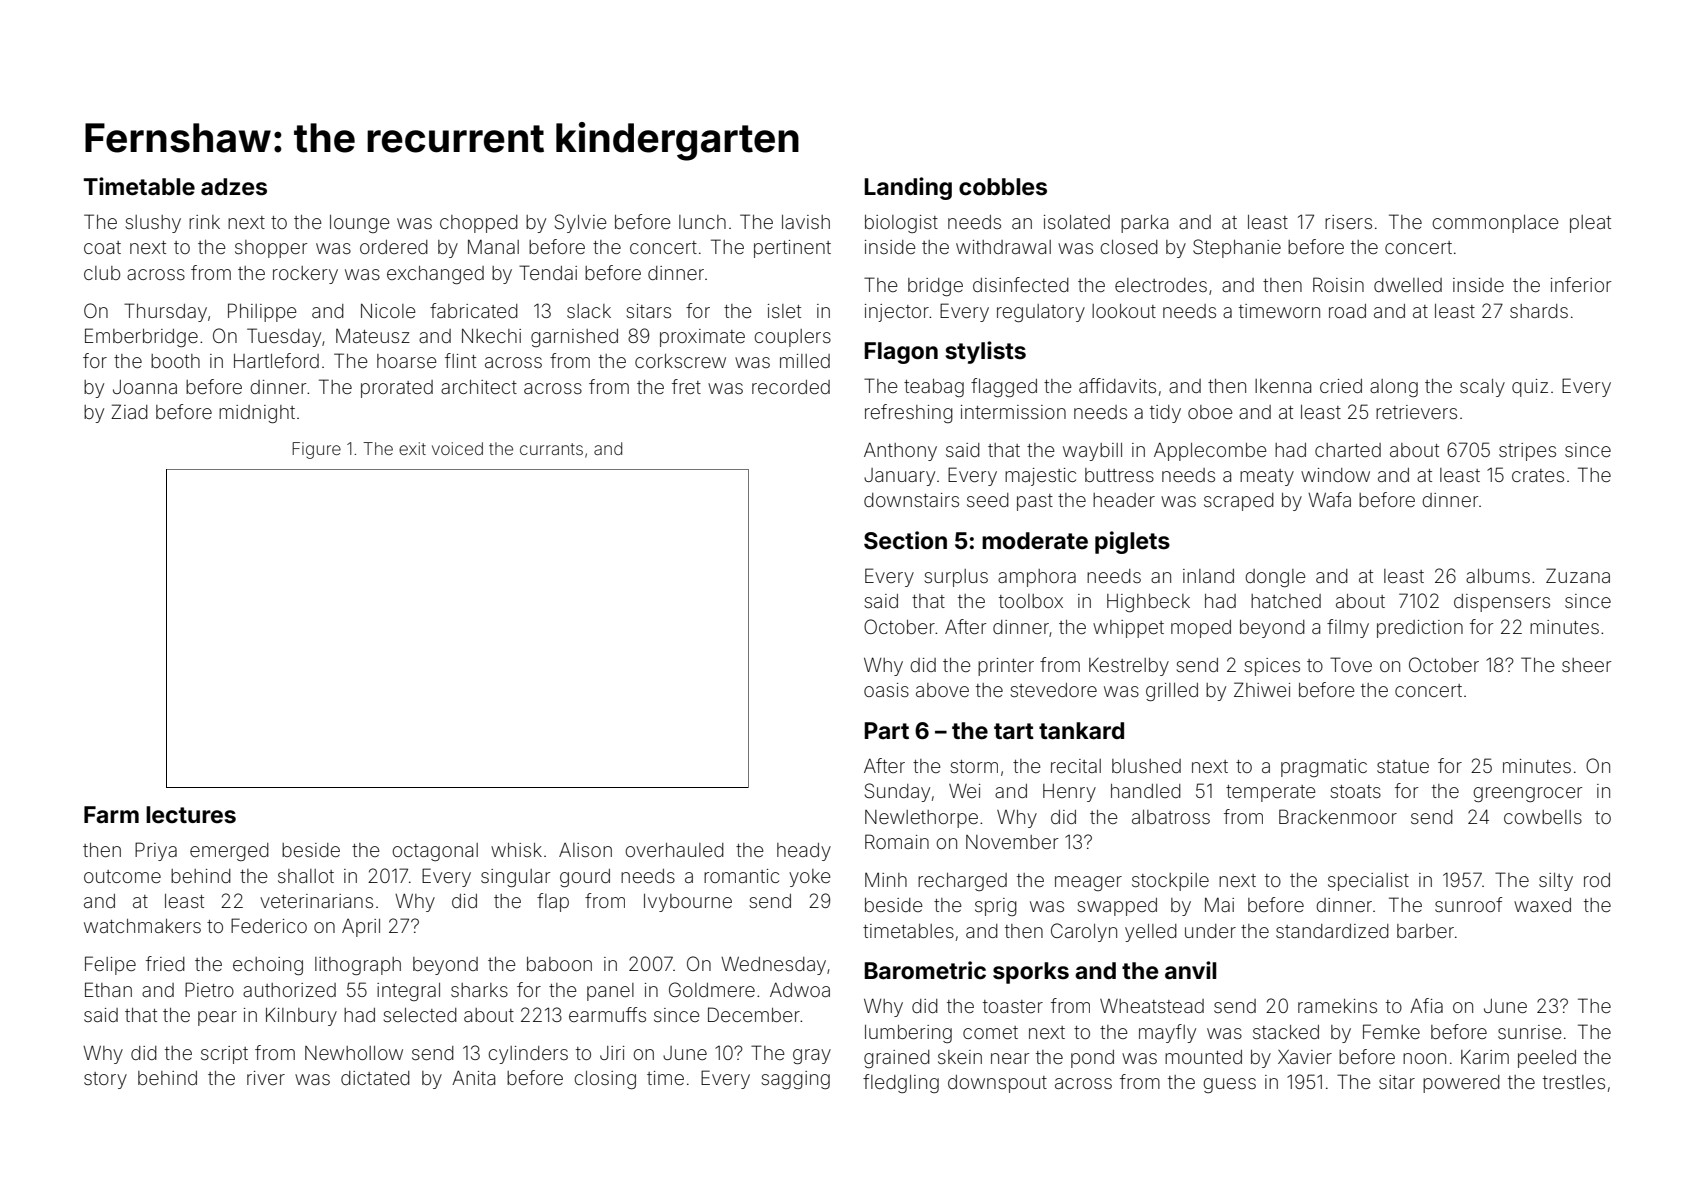 This document has height=1199, width=1695. Describe the element at coordinates (804, 852) in the document. I see `heady` at that location.
